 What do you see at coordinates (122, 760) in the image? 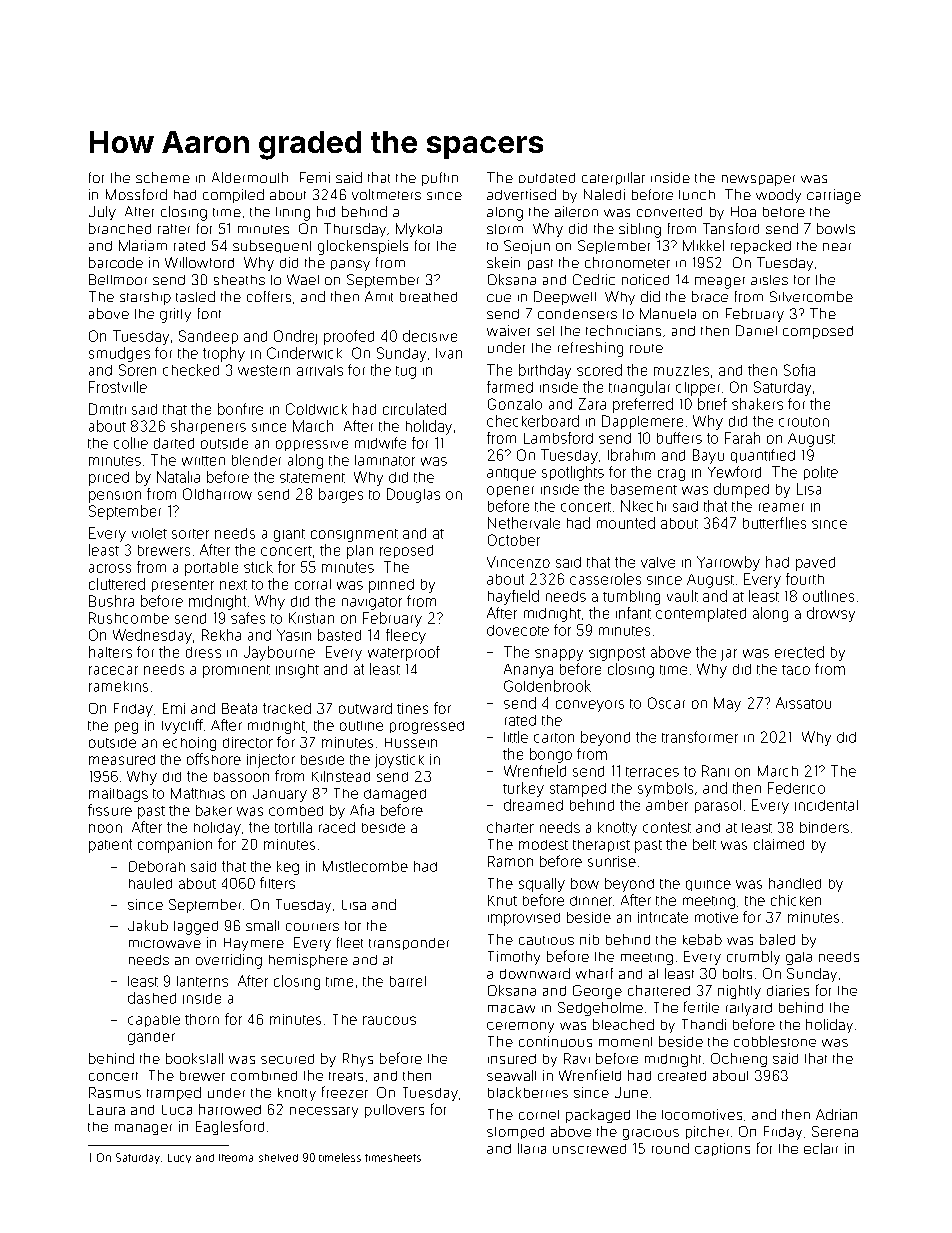
I see `measured` at bounding box center [122, 760].
